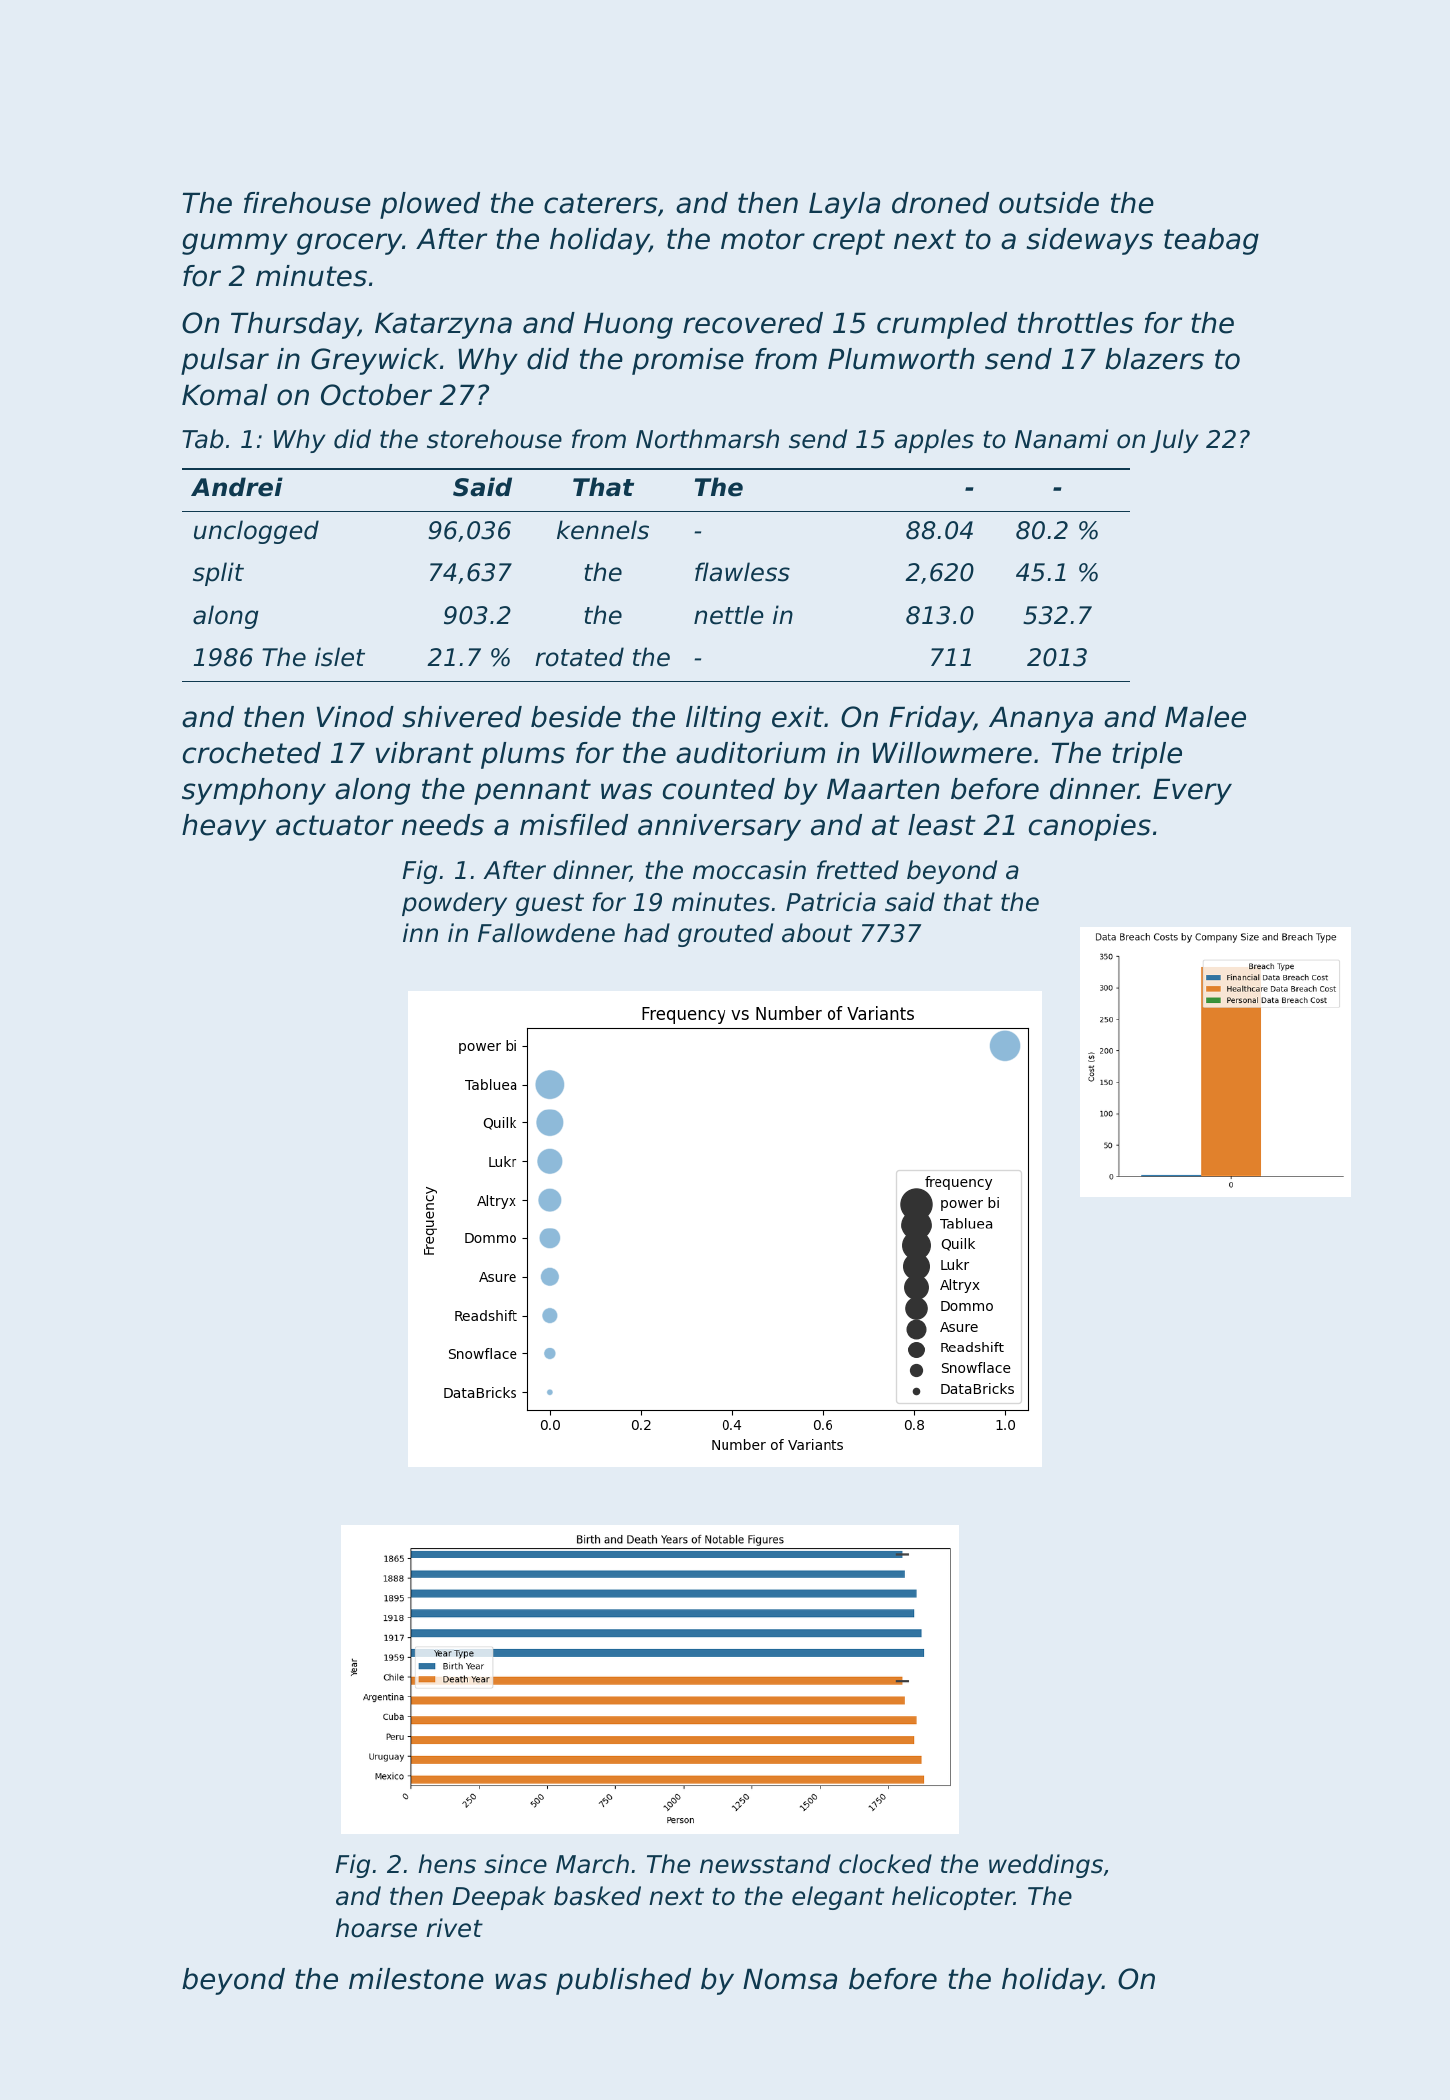  What do you see at coordinates (858, 870) in the screenshot?
I see `fretted` at bounding box center [858, 870].
